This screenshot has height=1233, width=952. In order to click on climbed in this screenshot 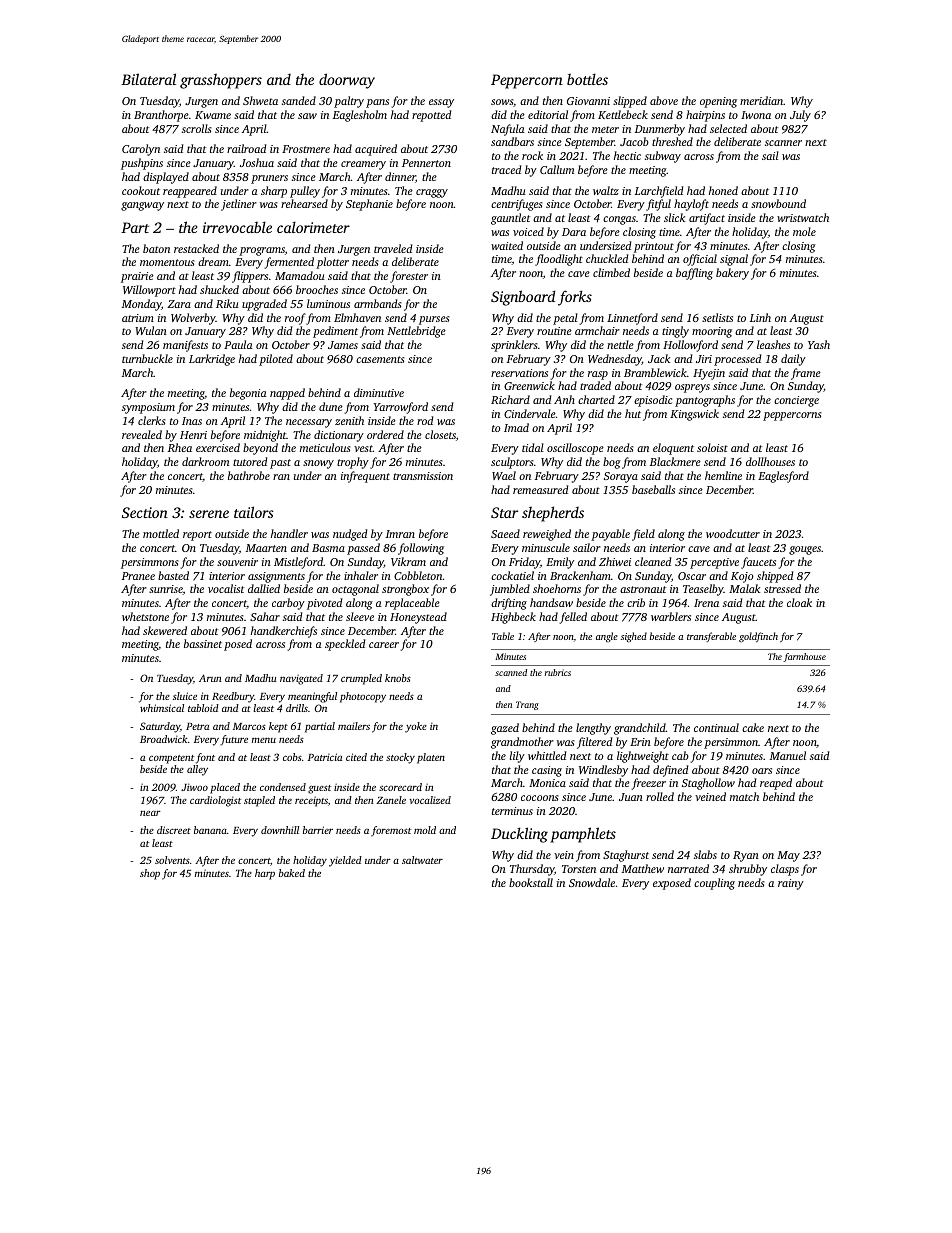, I will do `click(611, 272)`.
